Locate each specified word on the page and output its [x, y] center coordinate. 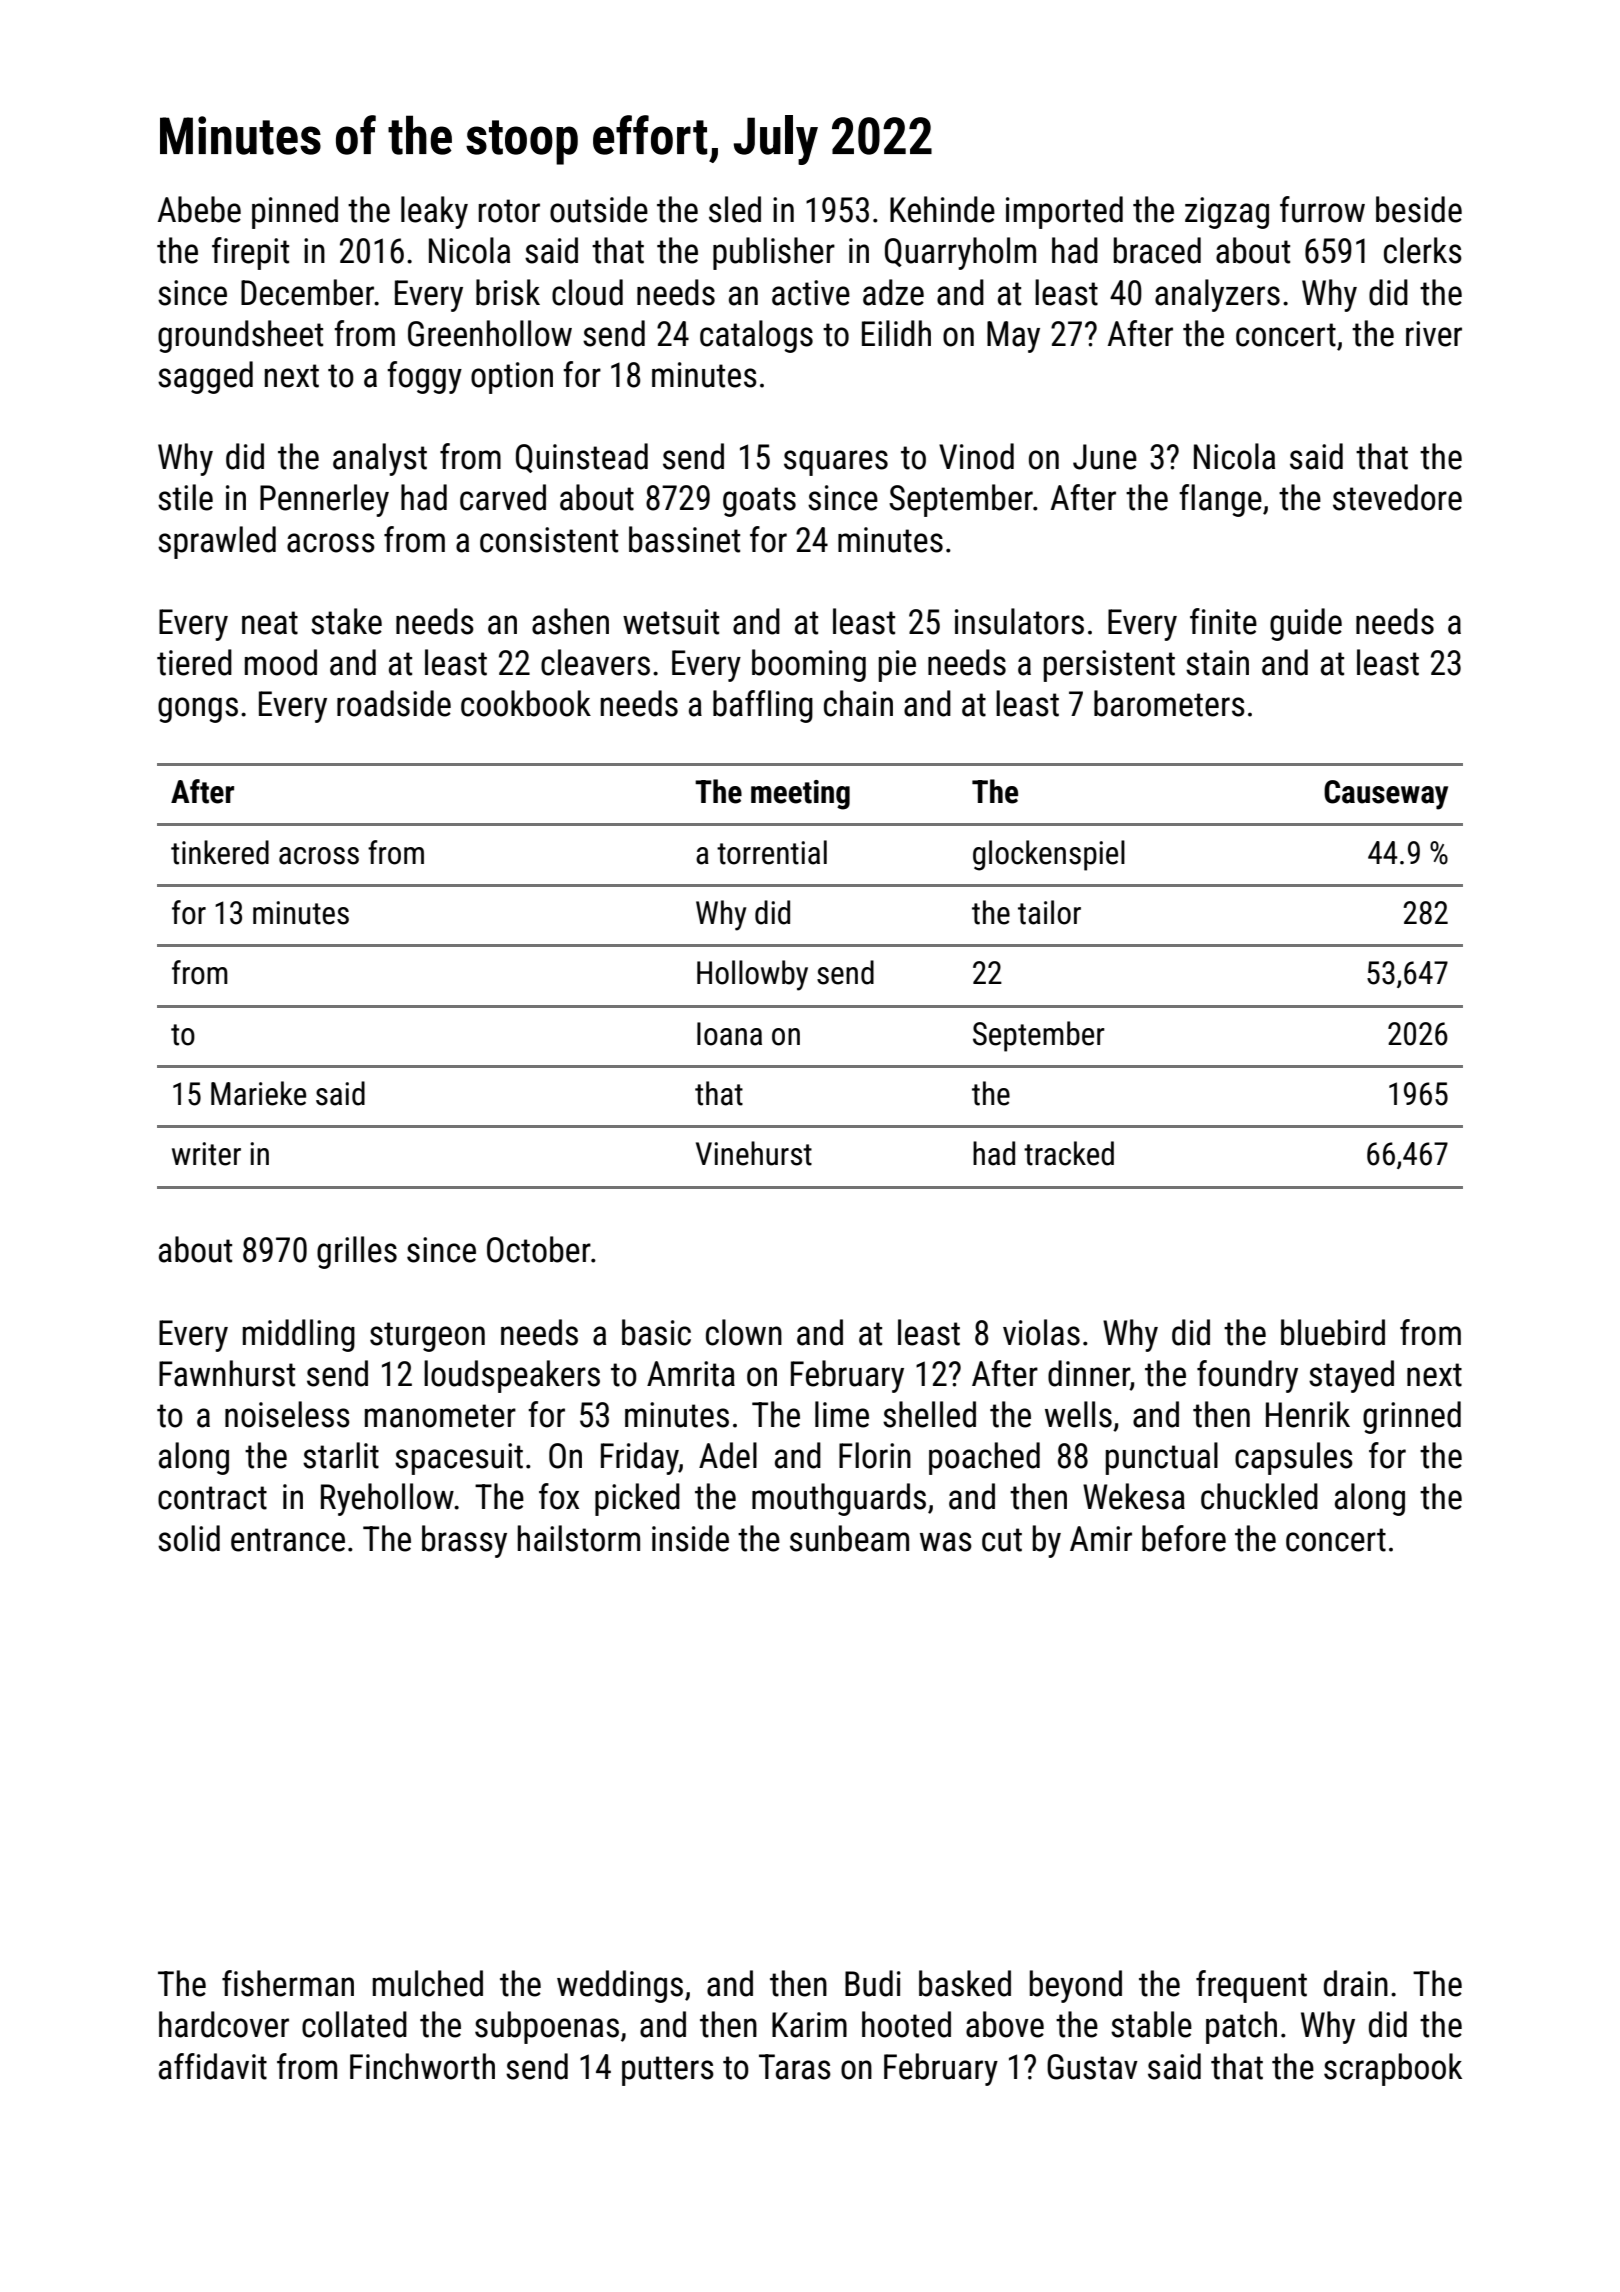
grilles [357, 1252]
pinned [295, 212]
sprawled [217, 542]
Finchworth [422, 2066]
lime [842, 1414]
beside [1419, 209]
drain [1356, 1983]
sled [735, 209]
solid [189, 1538]
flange [1220, 500]
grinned [1412, 1417]
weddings [620, 1986]
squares [836, 463]
